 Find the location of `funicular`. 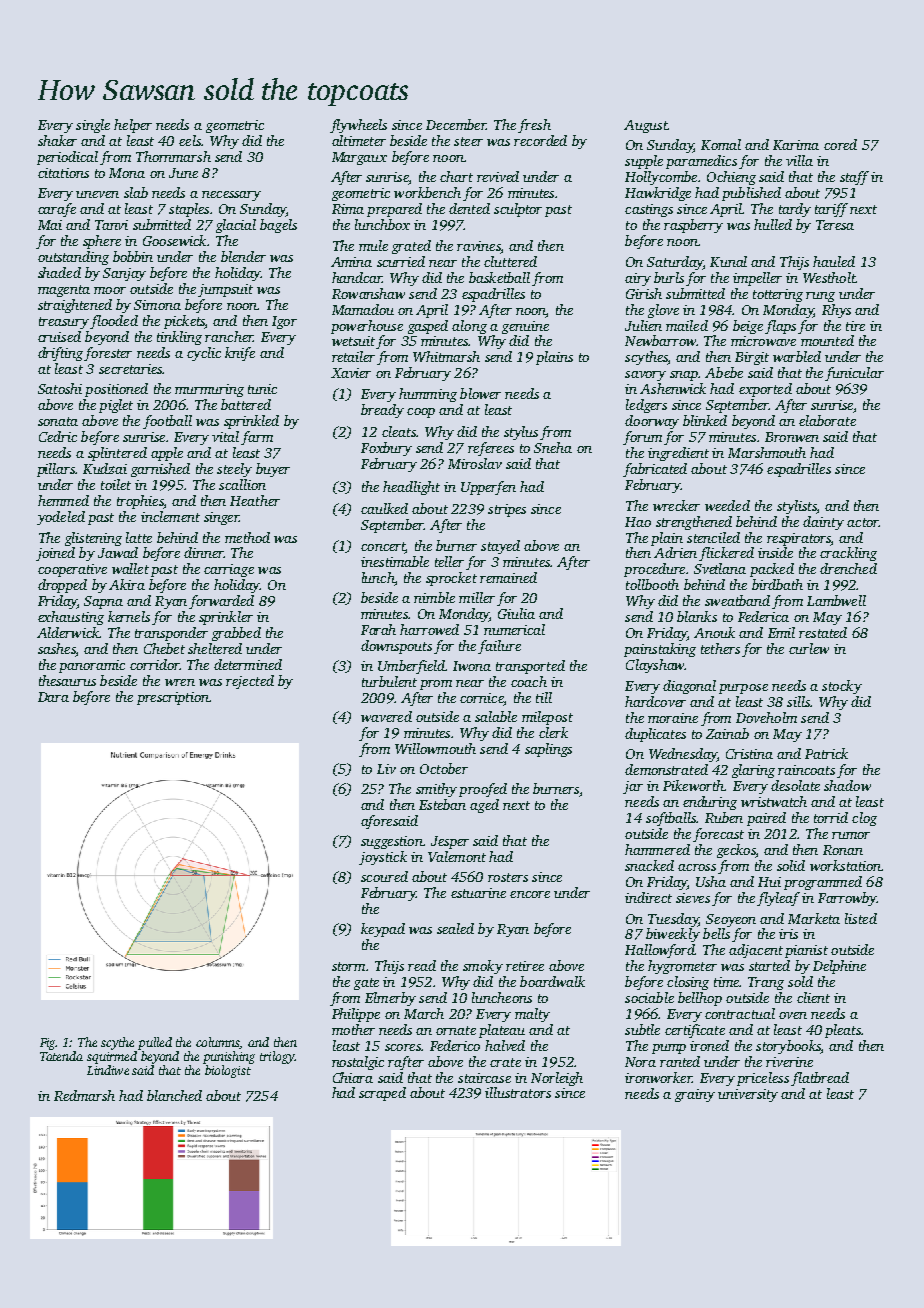

funicular is located at coordinates (854, 374).
